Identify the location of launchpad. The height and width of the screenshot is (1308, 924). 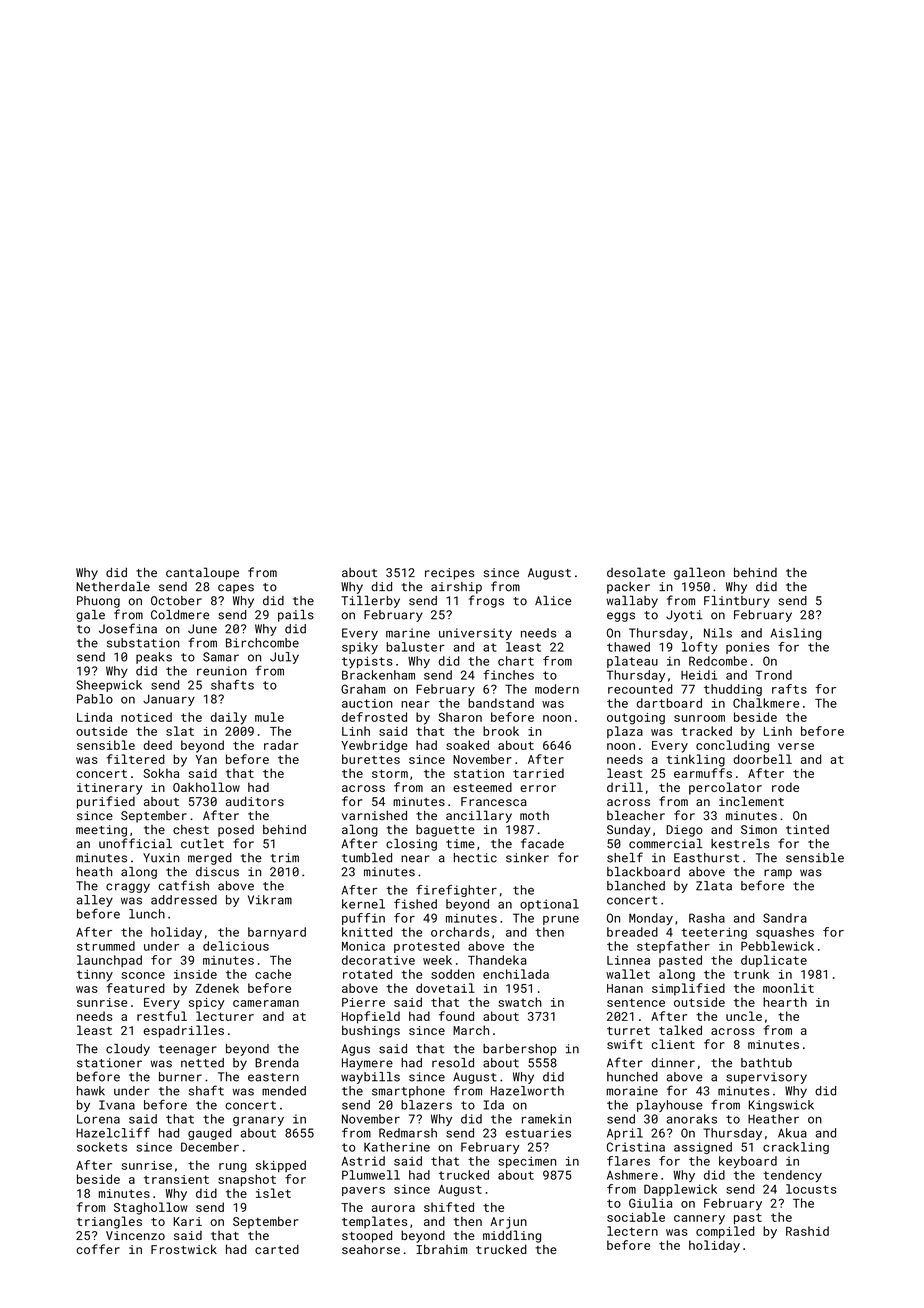
(109, 961).
